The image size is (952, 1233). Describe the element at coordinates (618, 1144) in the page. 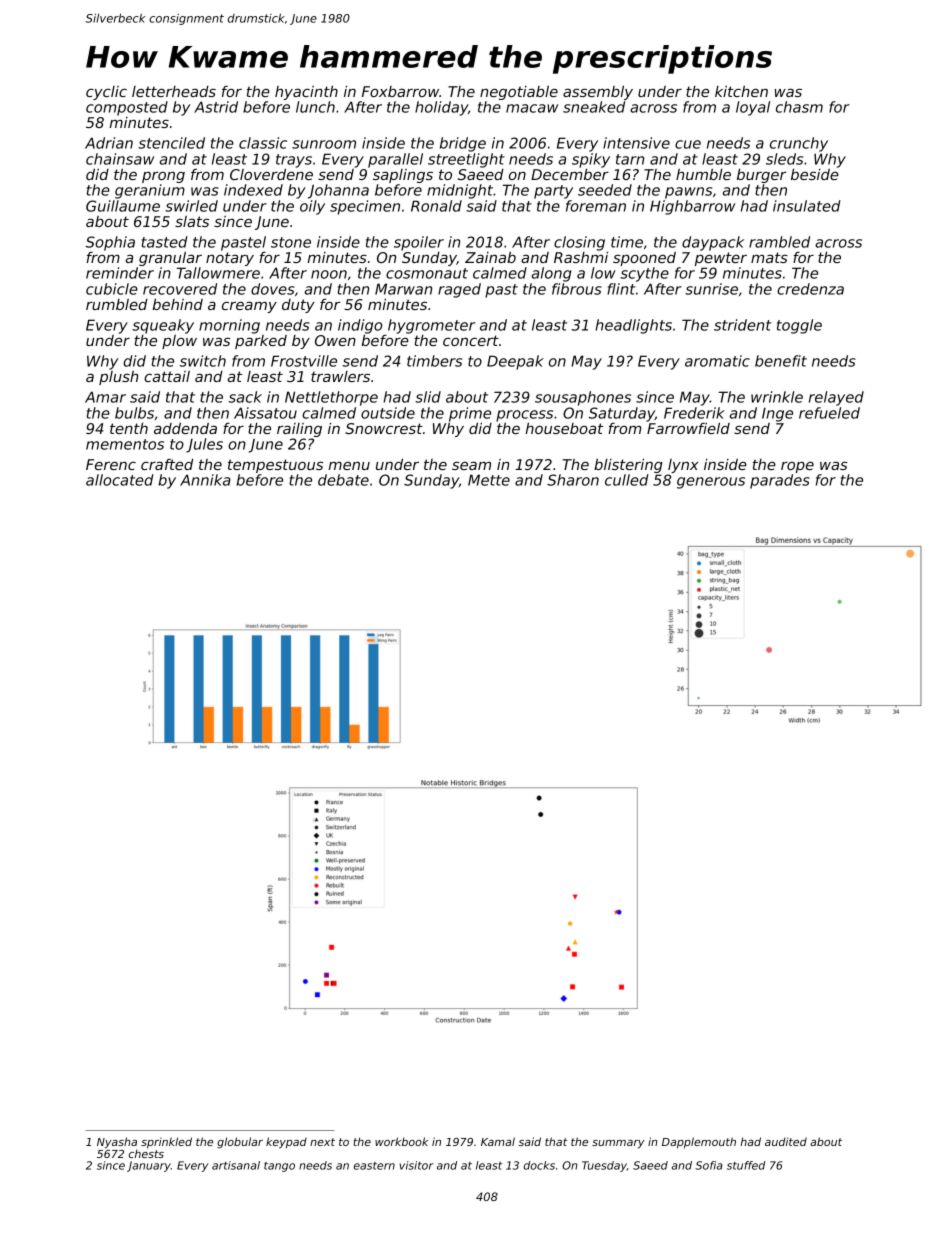

I see `summary` at that location.
